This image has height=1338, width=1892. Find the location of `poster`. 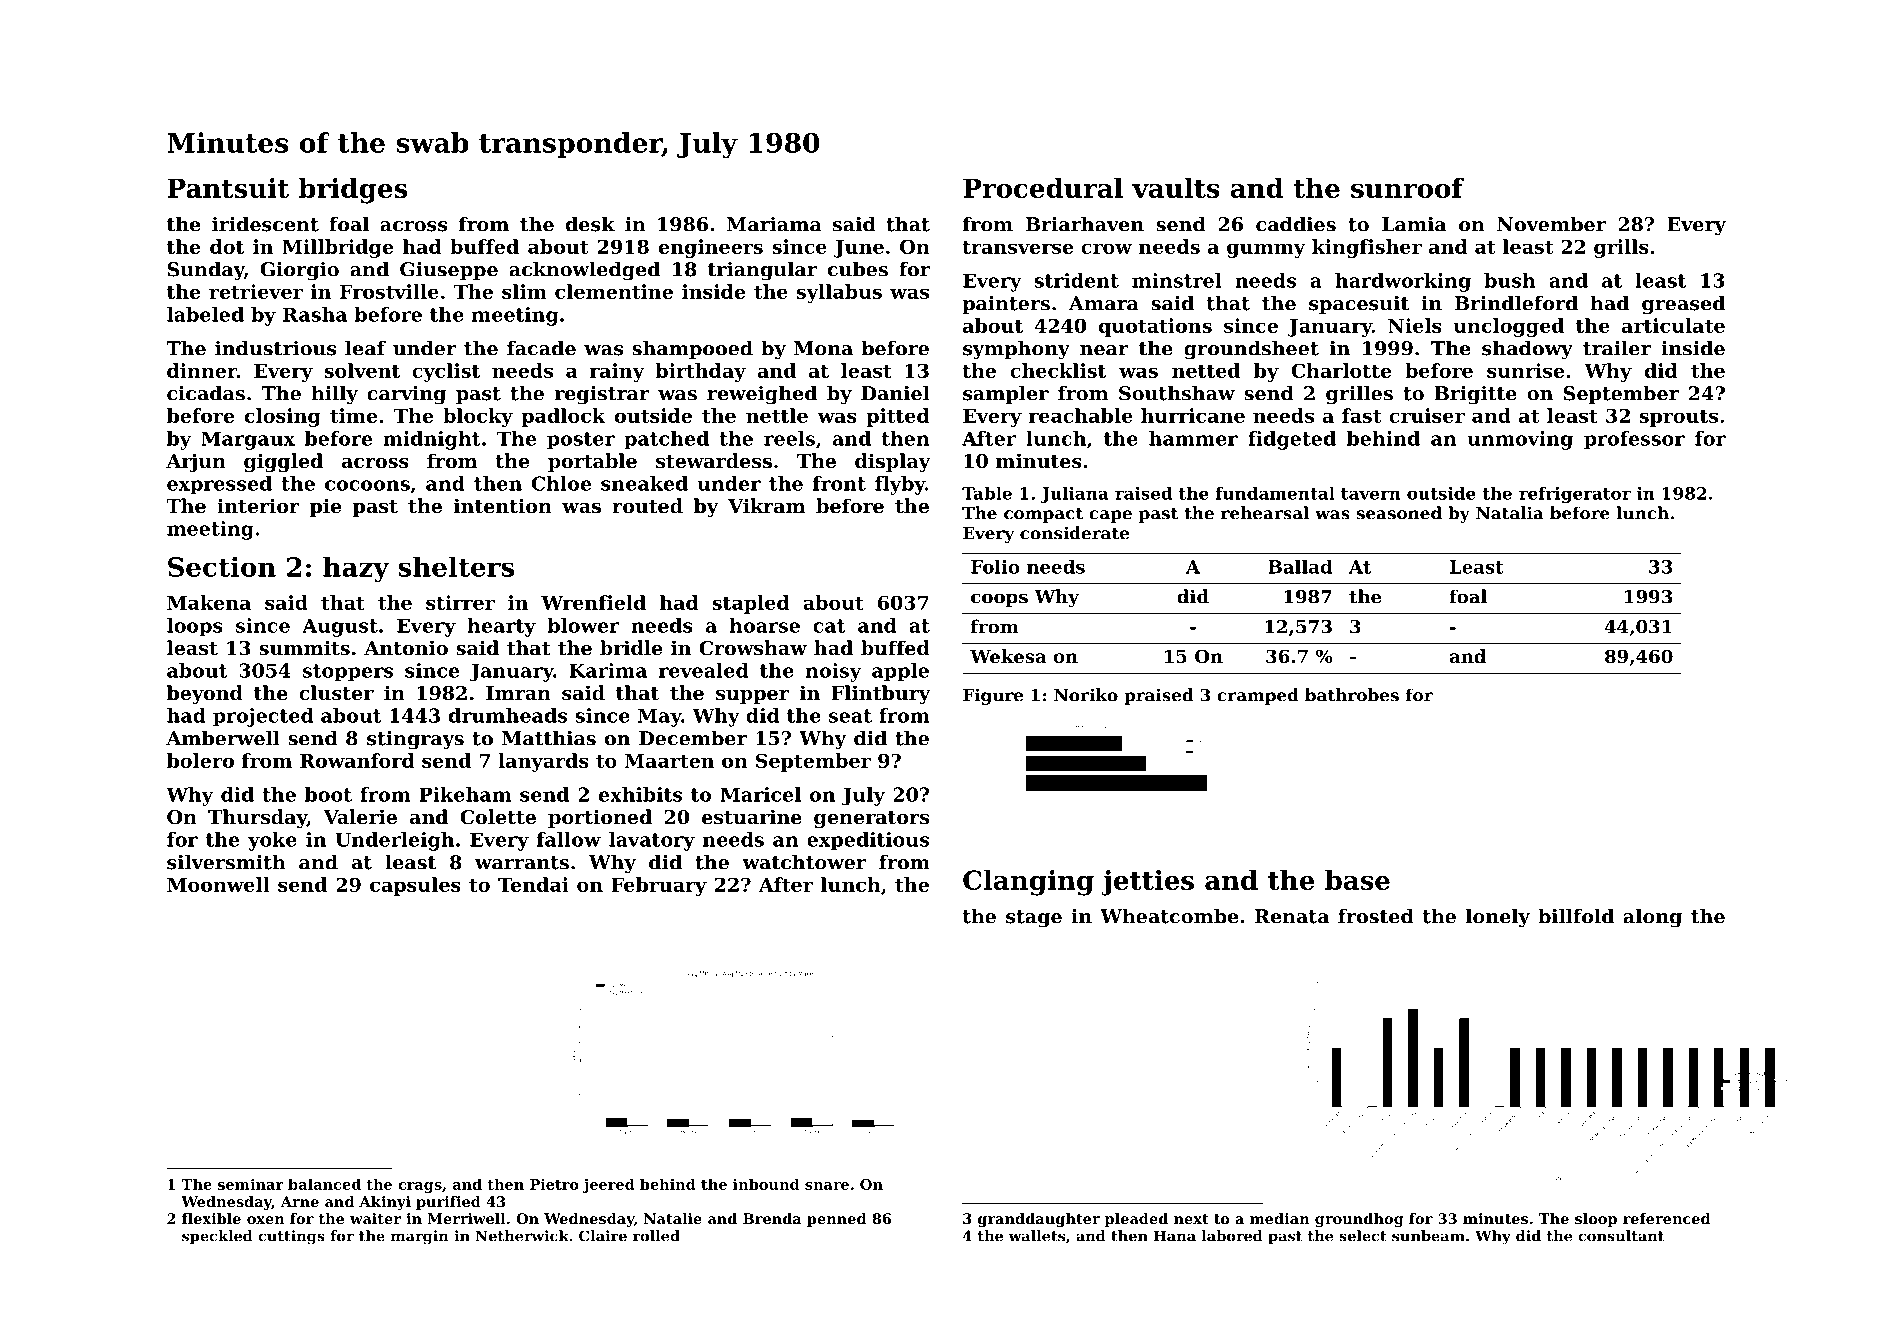

poster is located at coordinates (581, 441).
